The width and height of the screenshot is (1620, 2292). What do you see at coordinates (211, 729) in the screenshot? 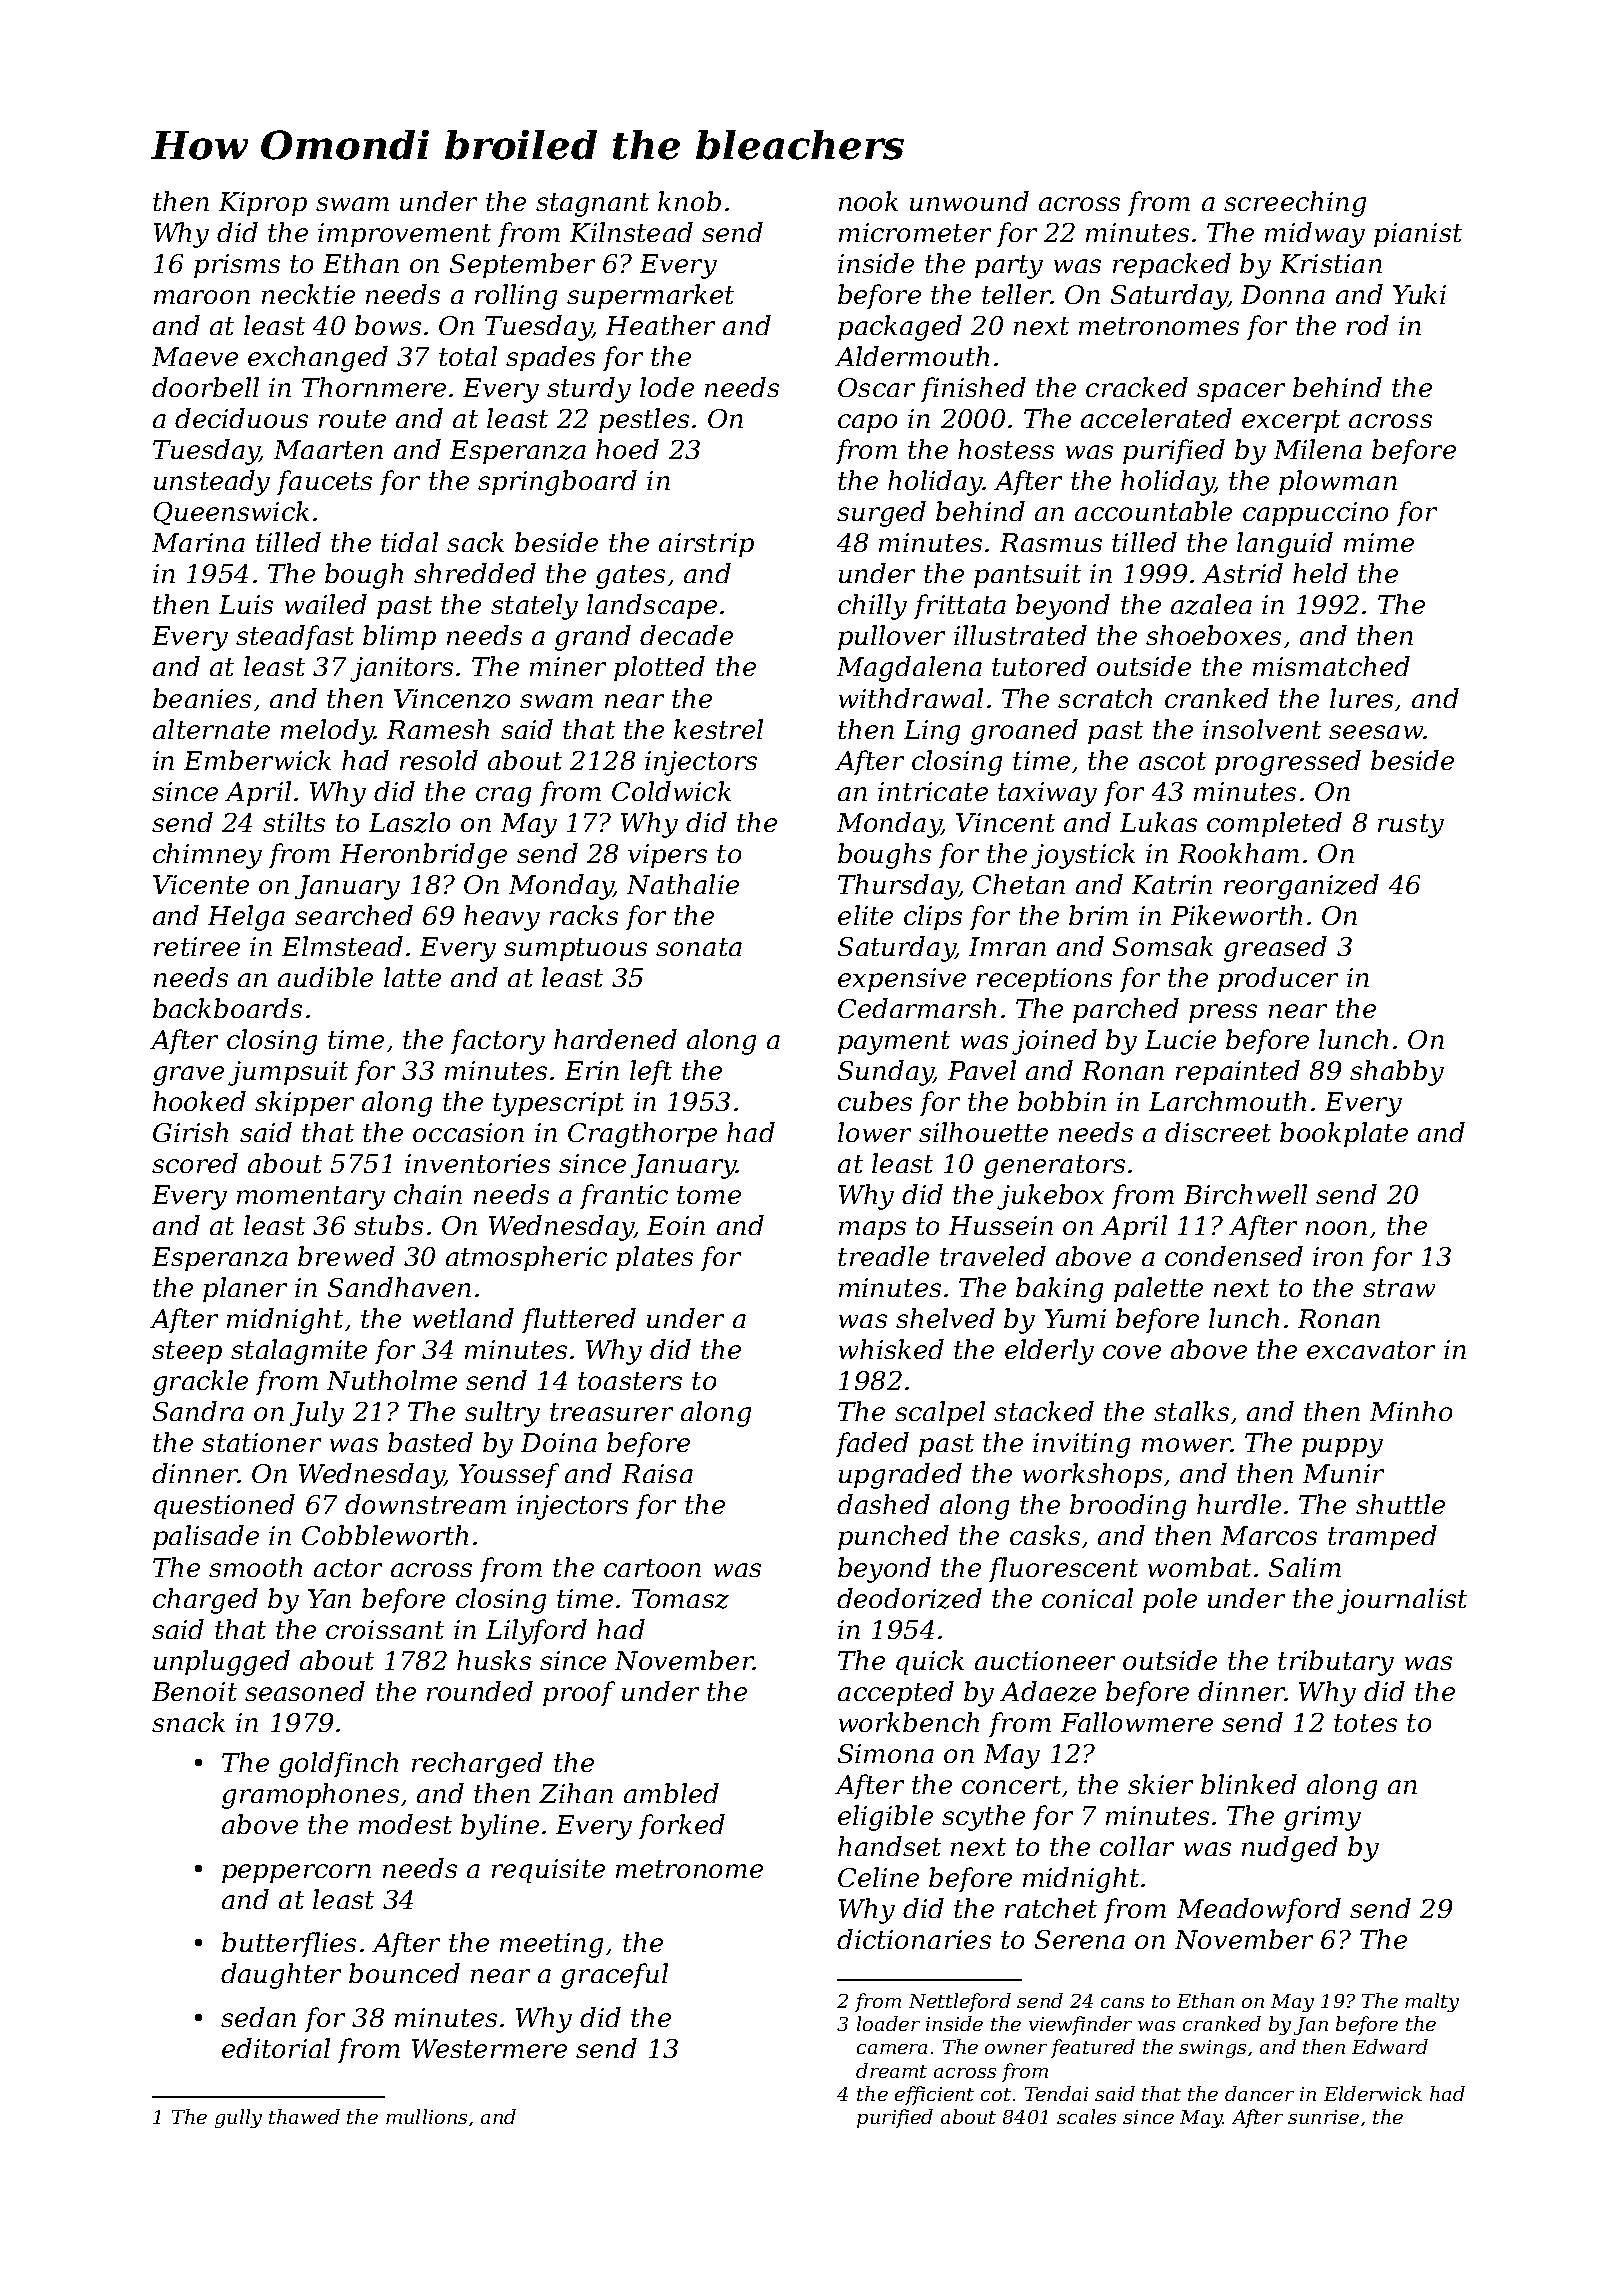
I see `alternate` at bounding box center [211, 729].
